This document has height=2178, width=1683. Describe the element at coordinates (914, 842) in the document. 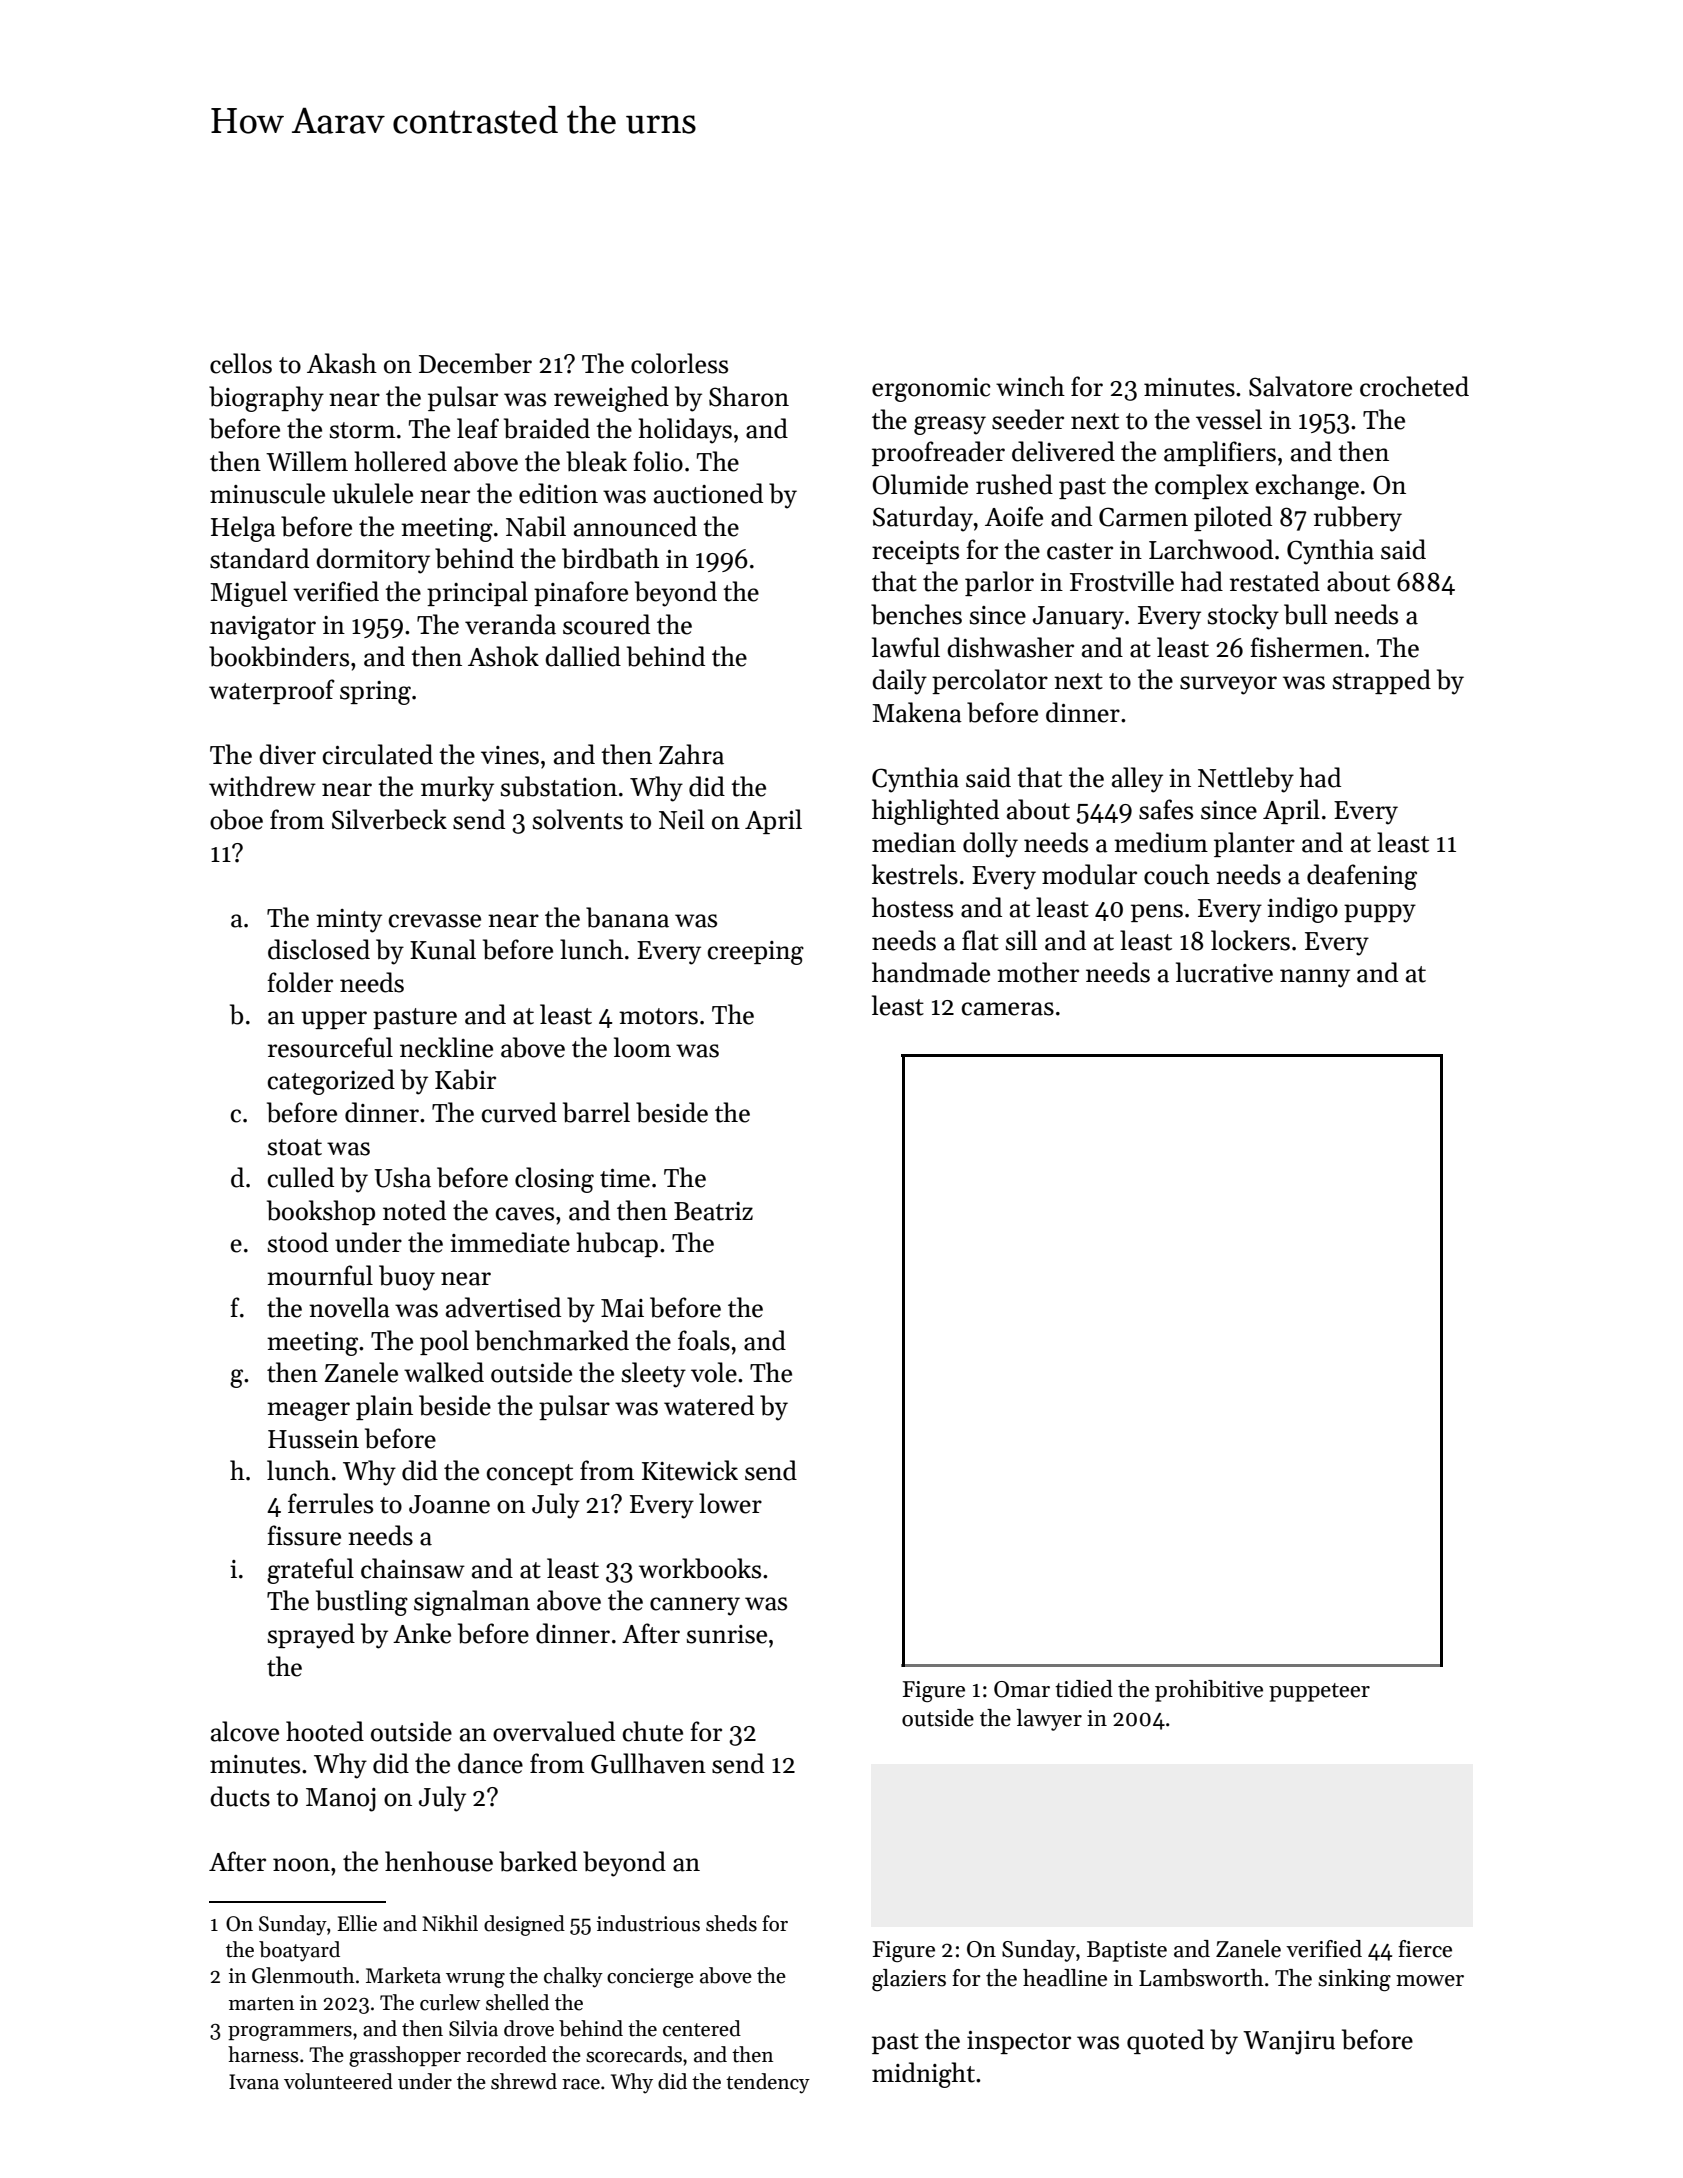

I see `median` at that location.
